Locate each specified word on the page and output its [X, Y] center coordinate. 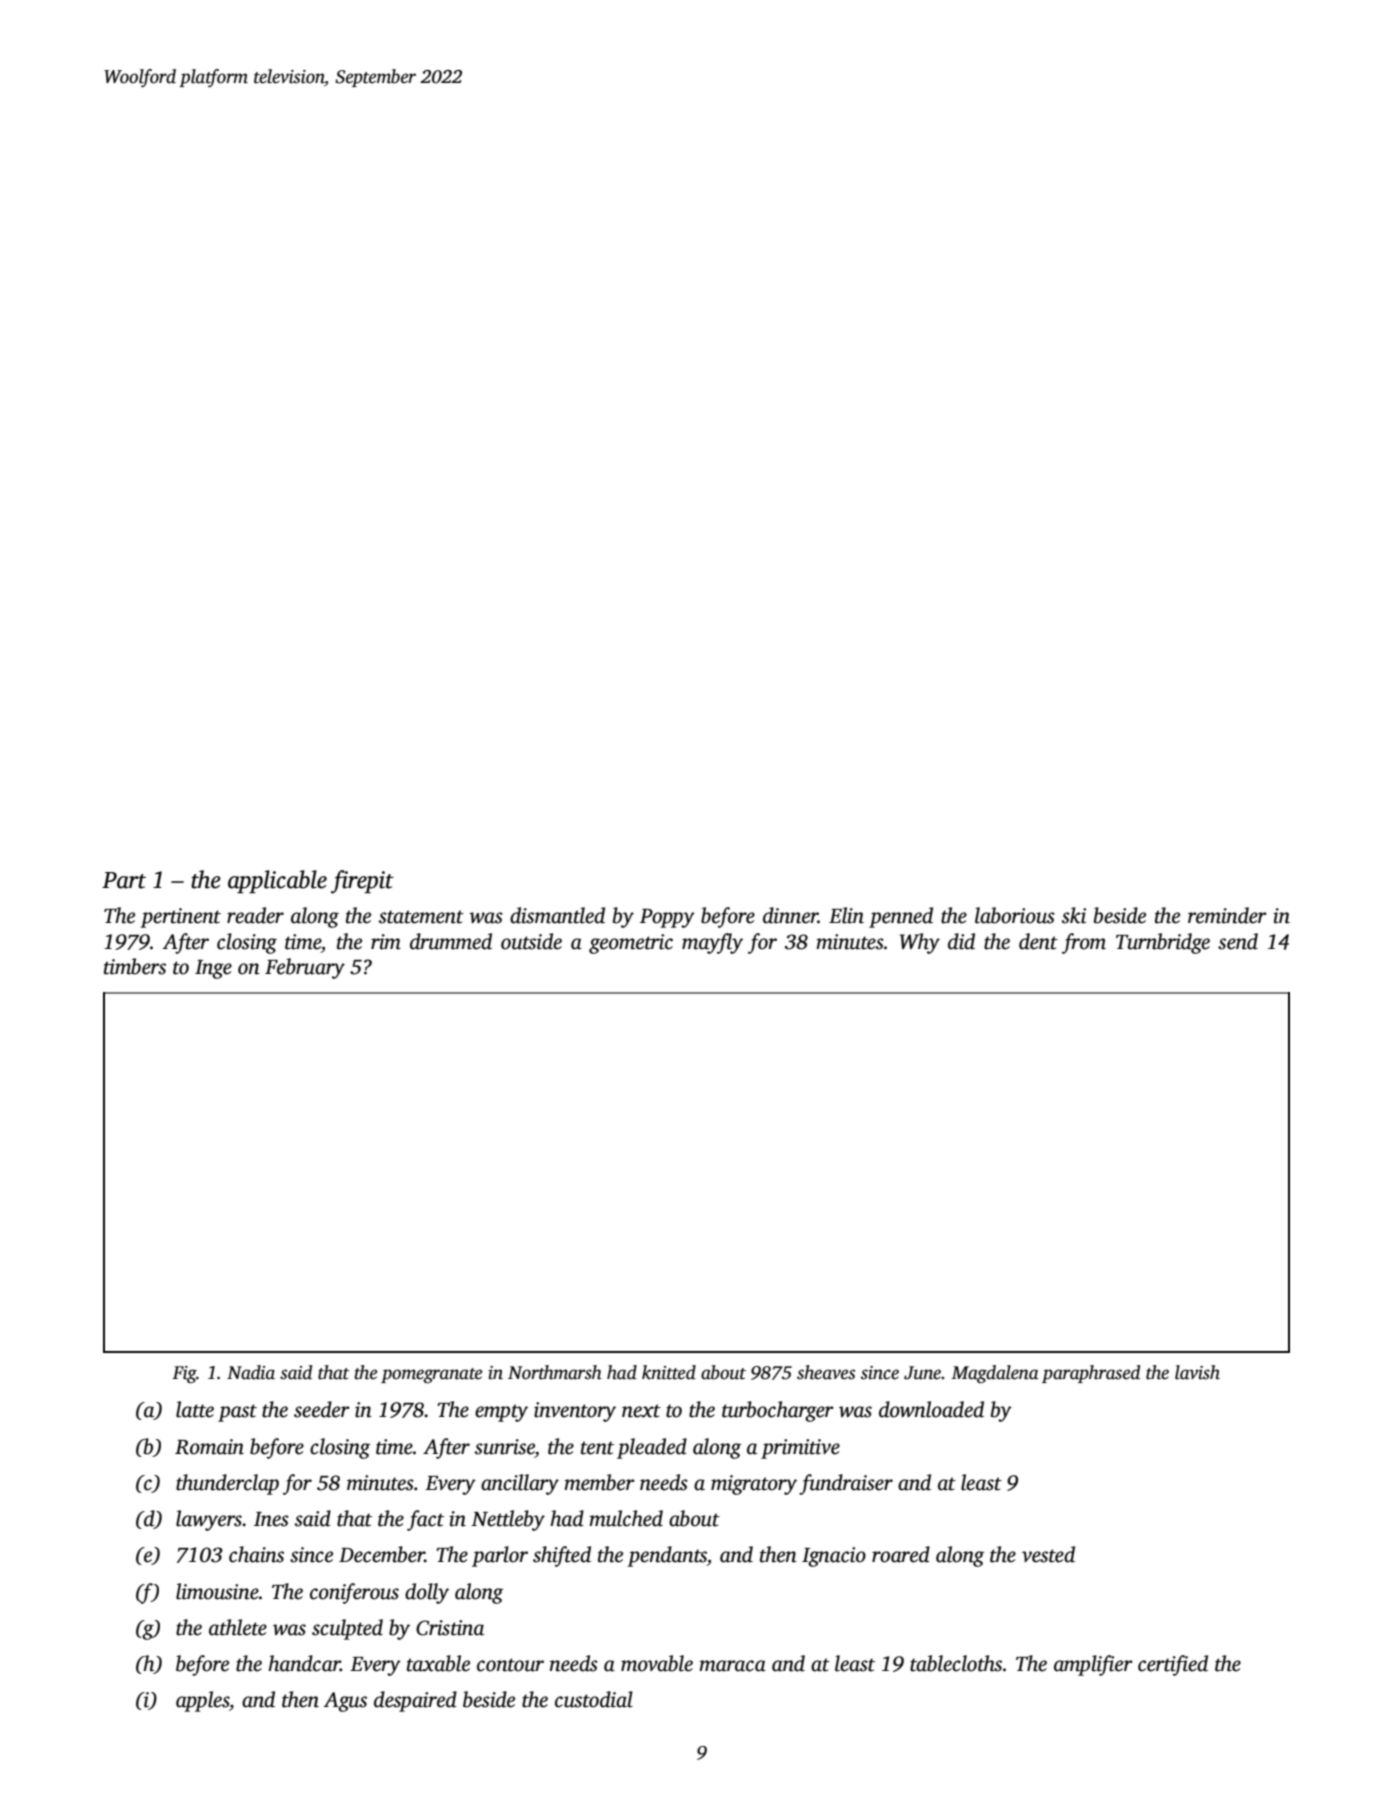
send [1238, 941]
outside [531, 941]
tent [597, 1448]
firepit [362, 882]
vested [1048, 1554]
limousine [217, 1591]
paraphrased [1091, 1374]
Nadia [251, 1372]
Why [920, 943]
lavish [1197, 1372]
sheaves [826, 1372]
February [305, 968]
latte [195, 1409]
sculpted [347, 1629]
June [922, 1373]
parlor [500, 1556]
